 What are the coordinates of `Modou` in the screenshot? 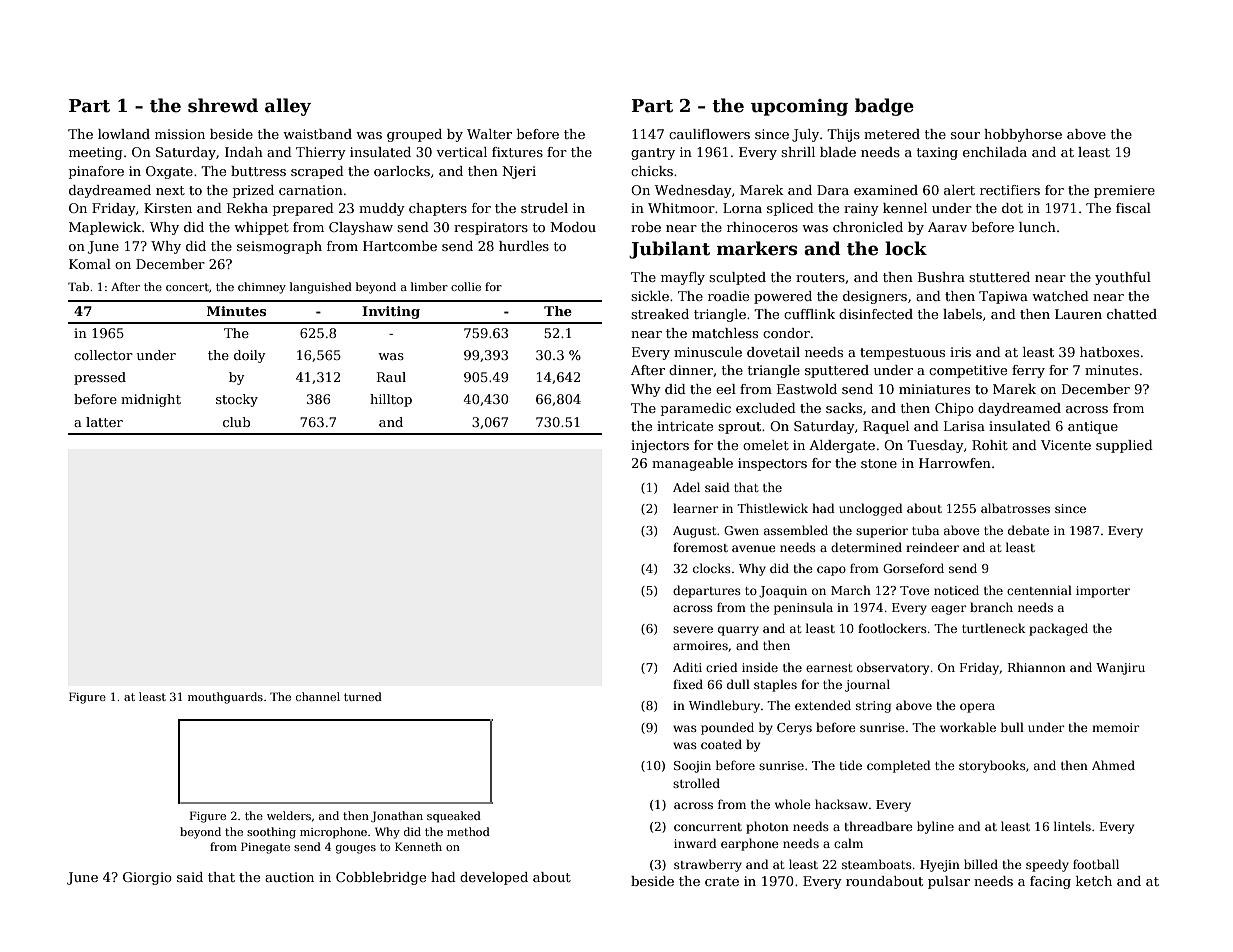 It's located at (573, 227).
